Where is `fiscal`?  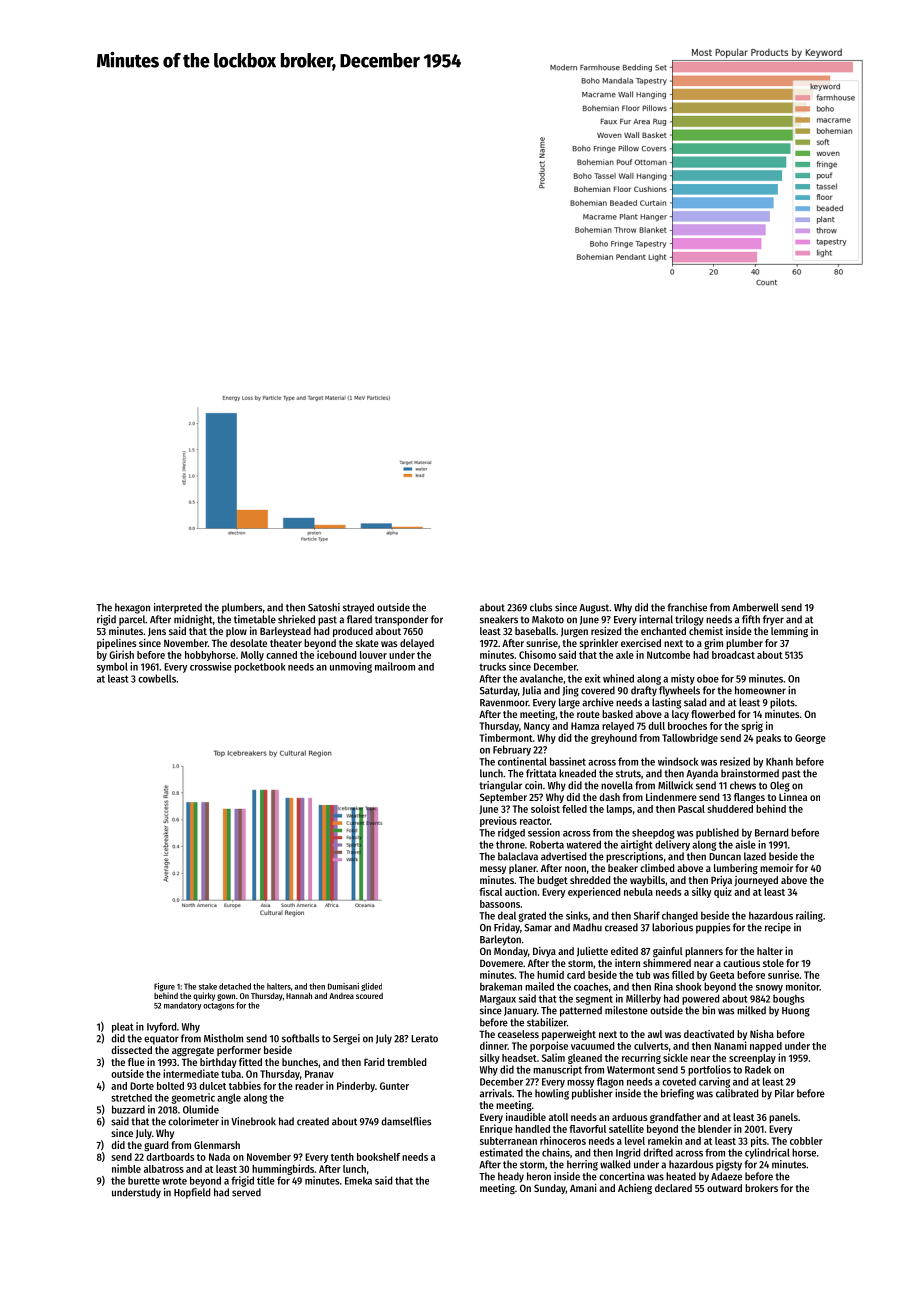 fiscal is located at coordinates (490, 891).
